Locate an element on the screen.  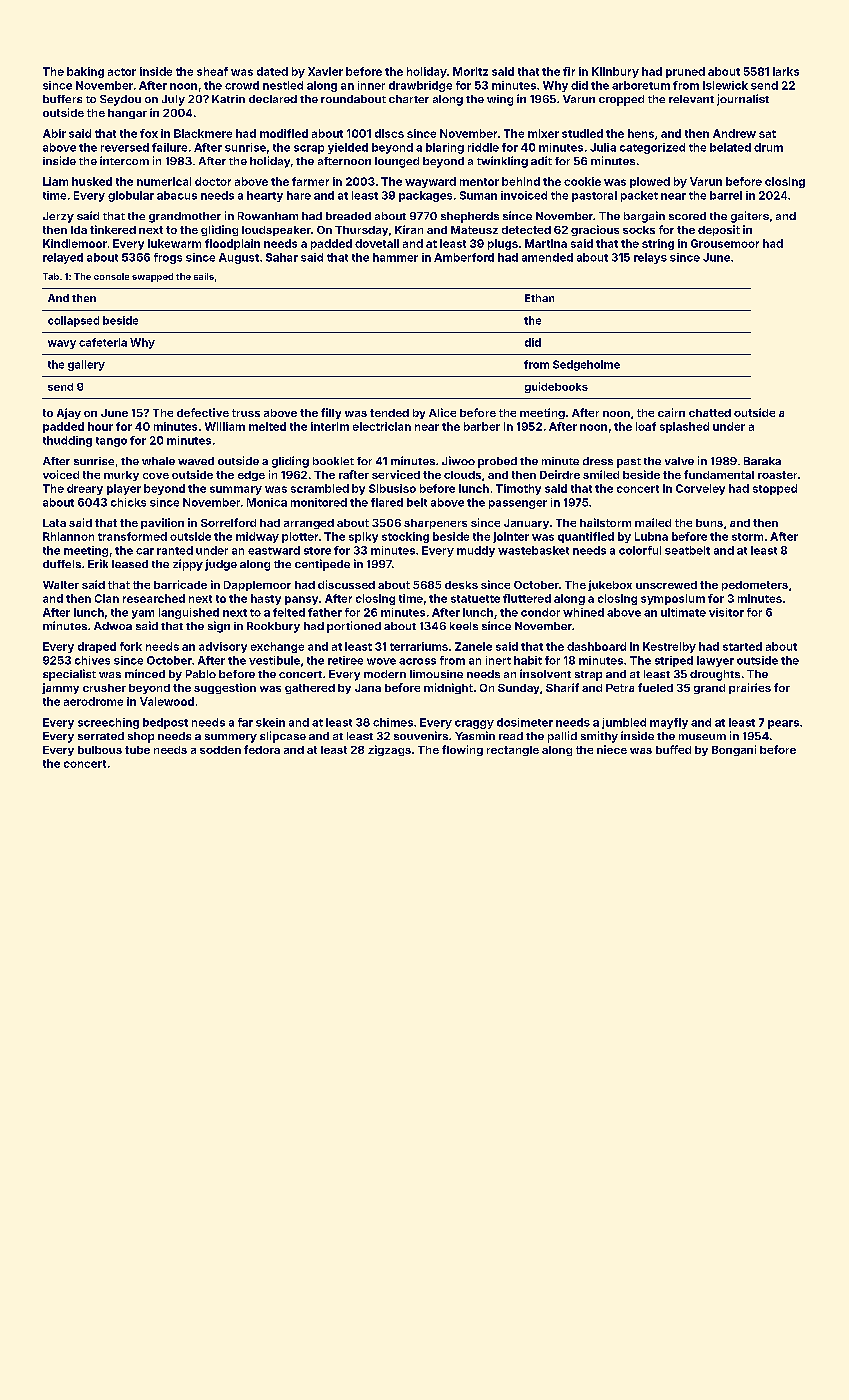
Moritz is located at coordinates (470, 71).
